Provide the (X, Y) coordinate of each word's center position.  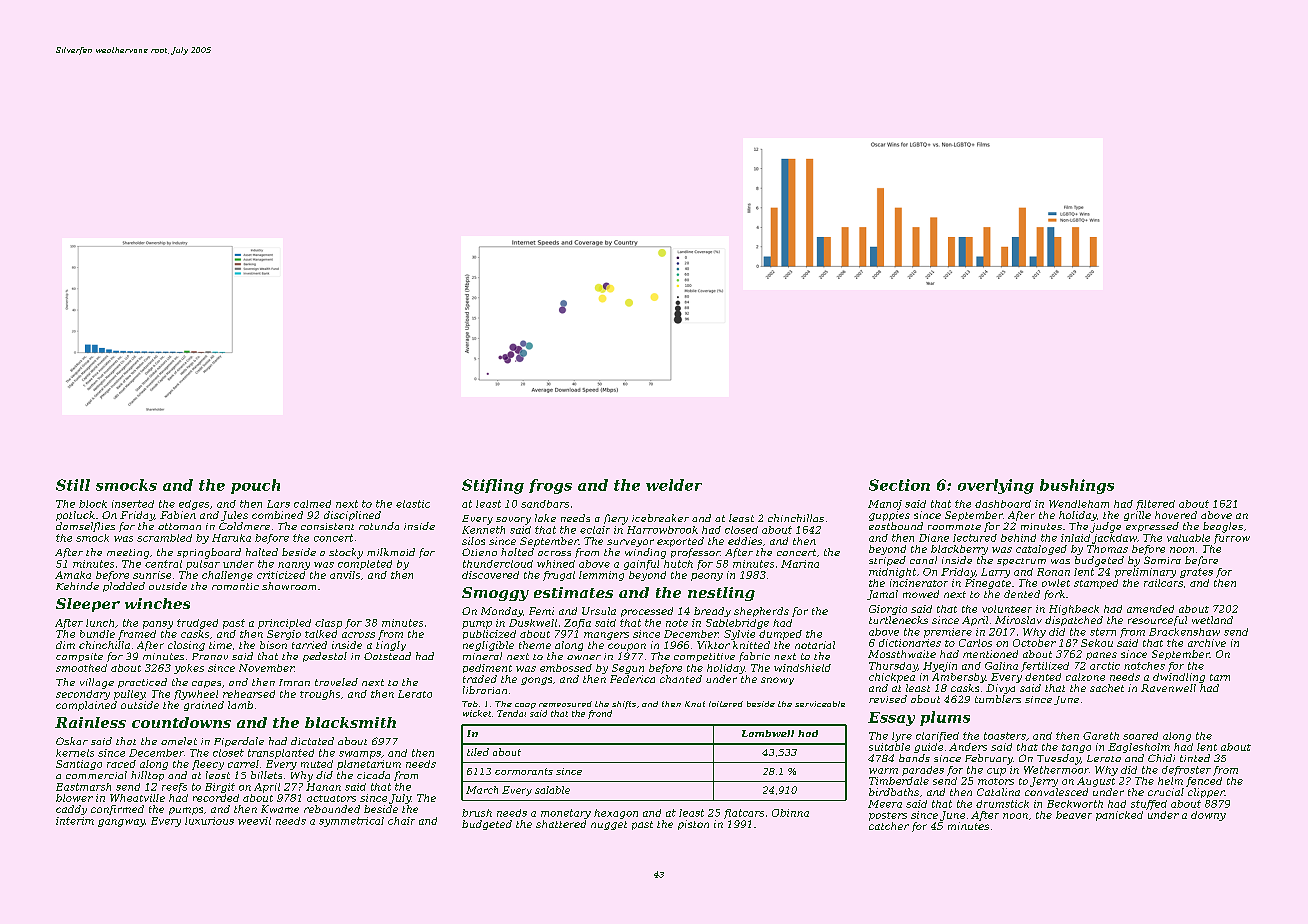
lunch (100, 623)
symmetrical (351, 822)
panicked (1119, 816)
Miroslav (1018, 620)
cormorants (524, 771)
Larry (995, 573)
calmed (312, 504)
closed (741, 530)
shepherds (761, 612)
